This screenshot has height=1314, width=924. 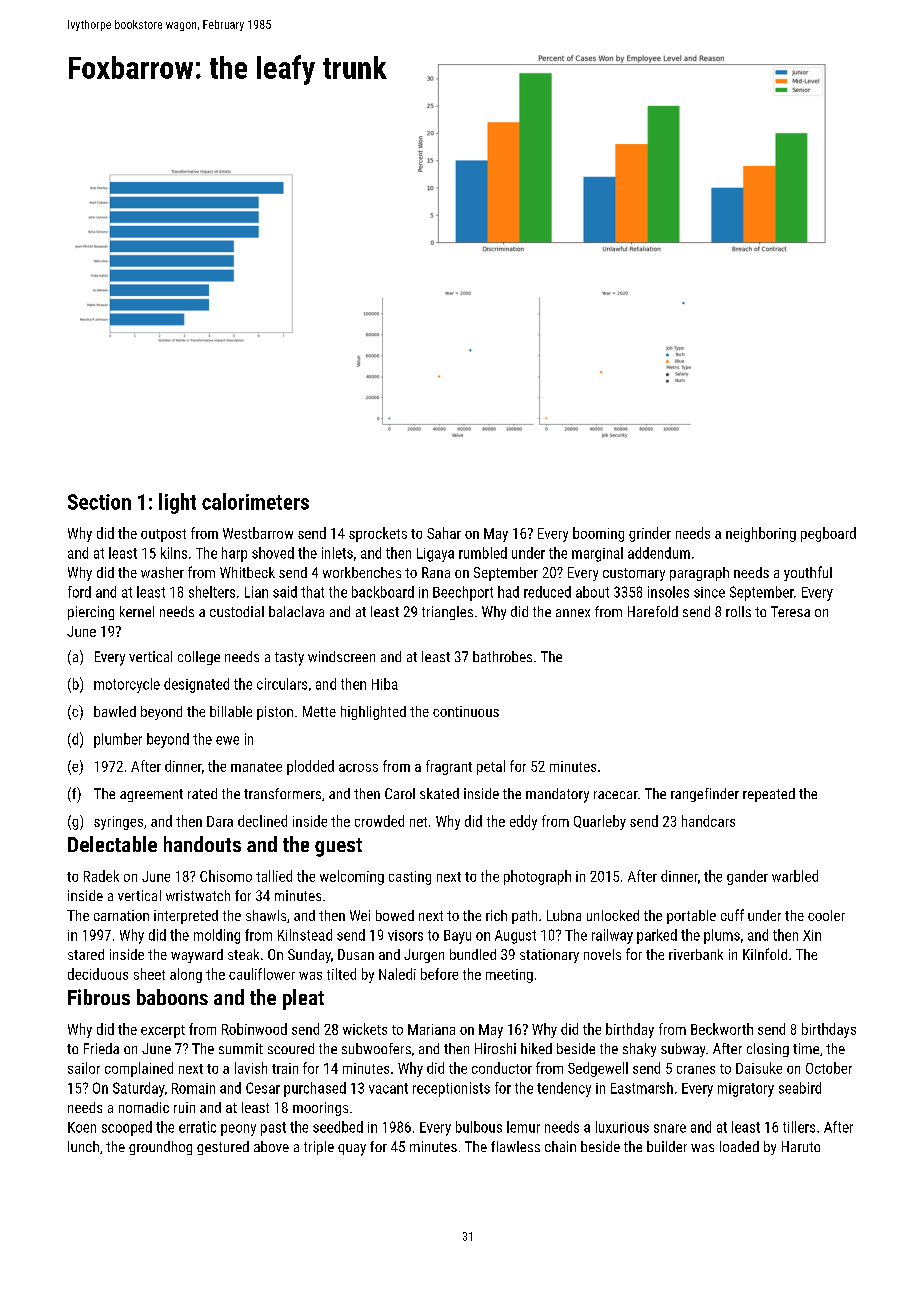 I want to click on Cesar, so click(x=263, y=1088).
